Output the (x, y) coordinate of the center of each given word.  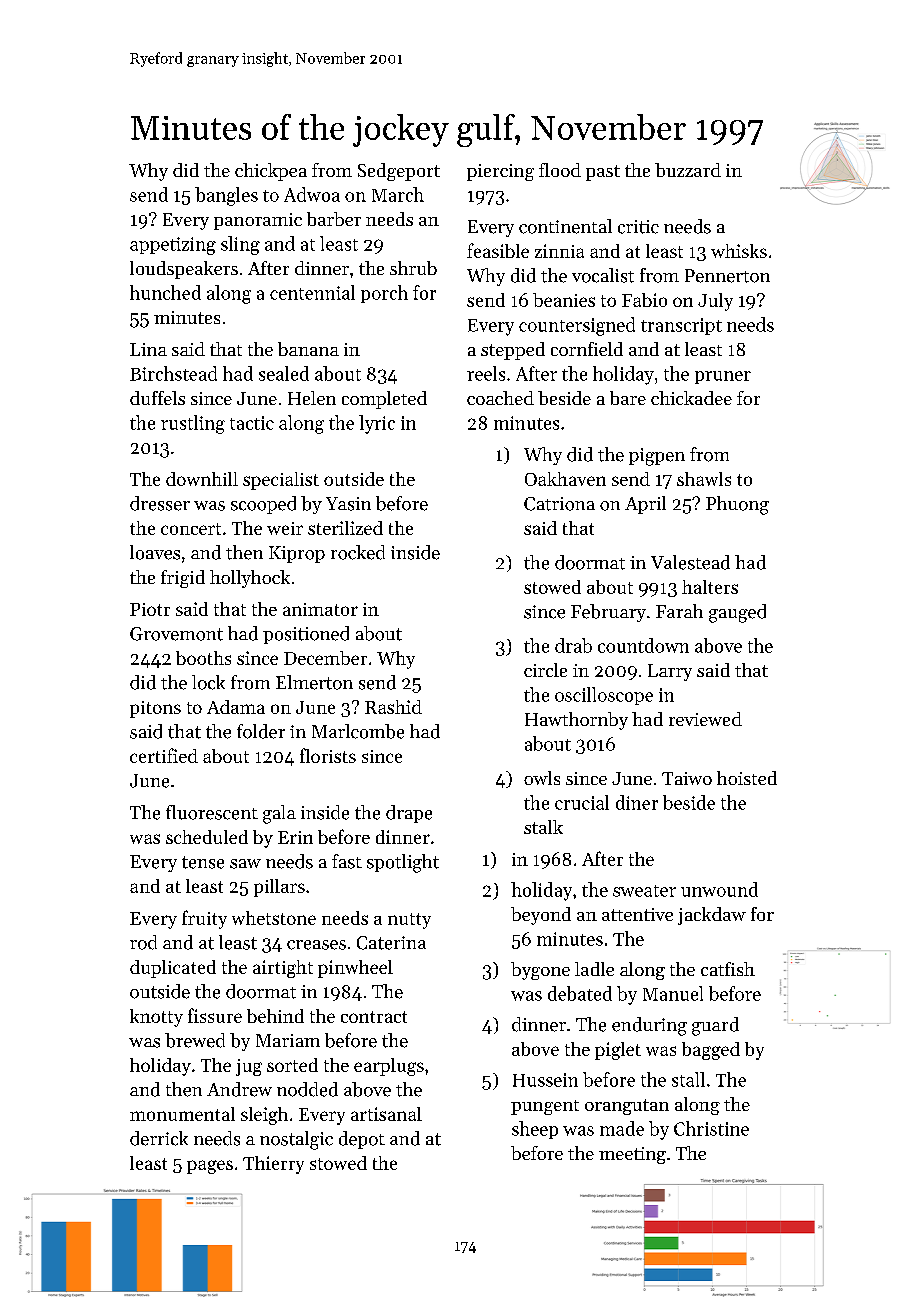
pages (210, 1167)
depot (362, 1140)
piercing (500, 172)
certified (164, 755)
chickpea (271, 172)
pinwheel (355, 969)
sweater (644, 891)
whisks (739, 251)
